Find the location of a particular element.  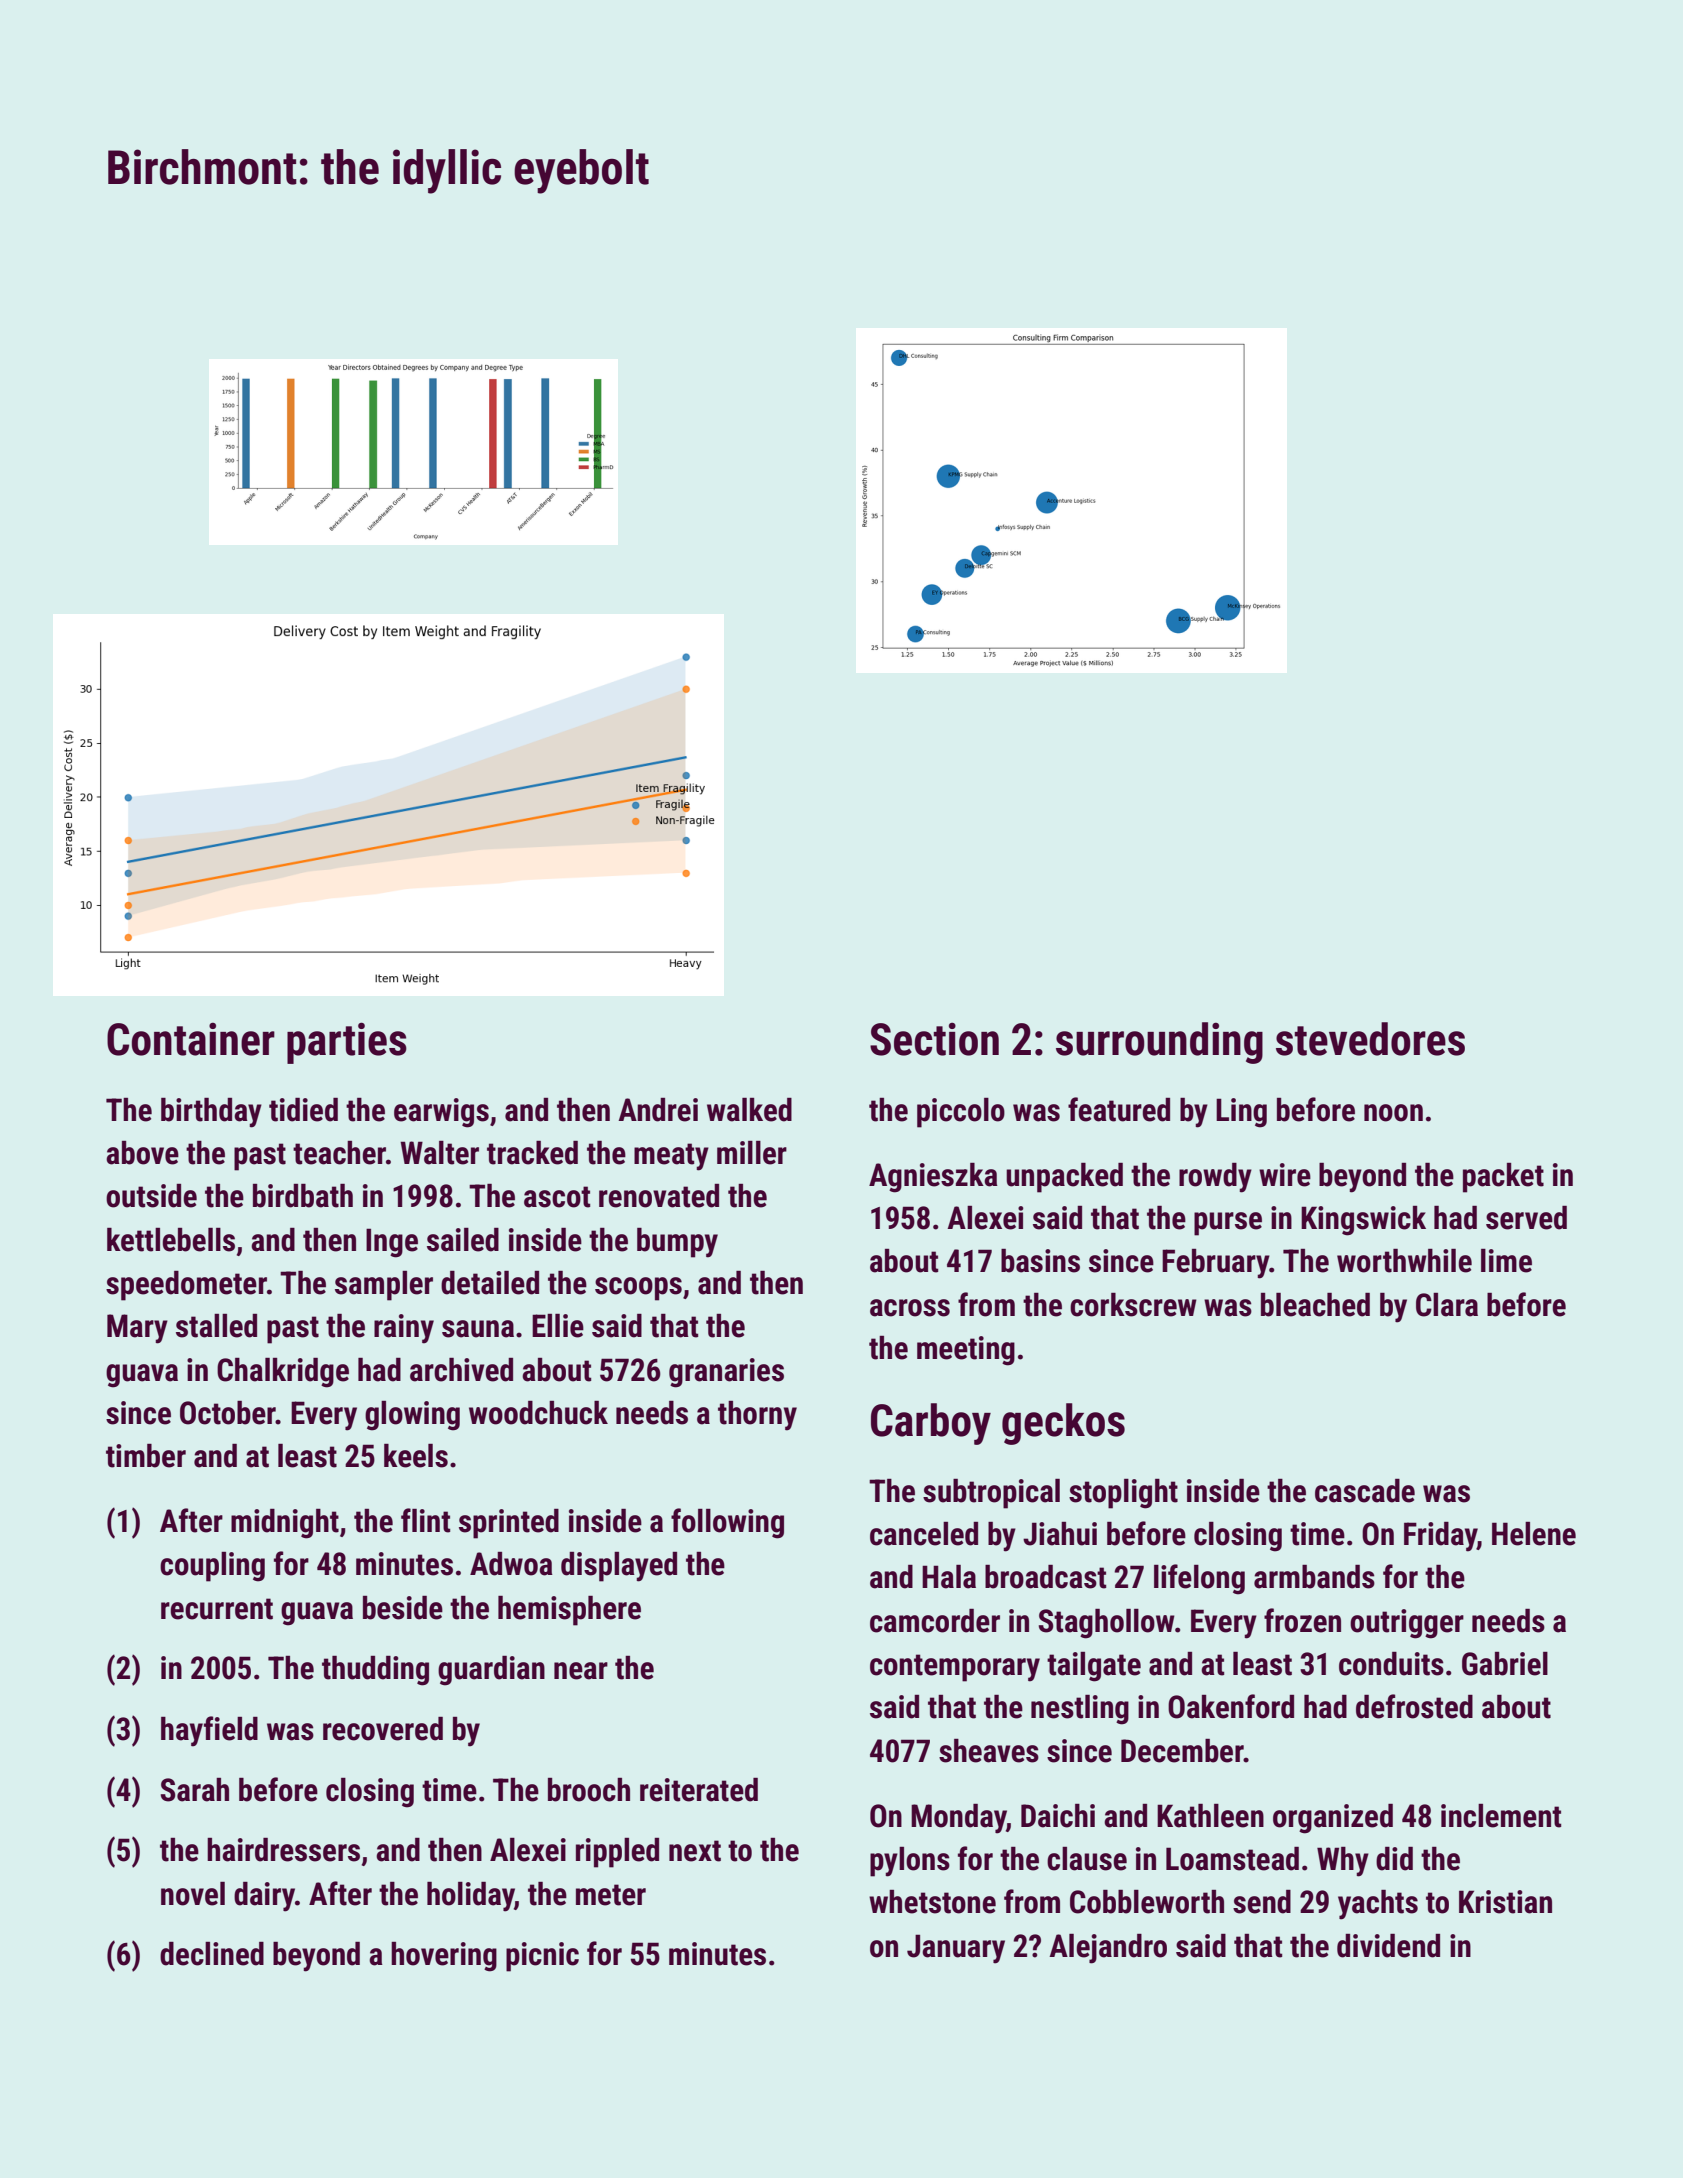

geckos is located at coordinates (1063, 1424).
